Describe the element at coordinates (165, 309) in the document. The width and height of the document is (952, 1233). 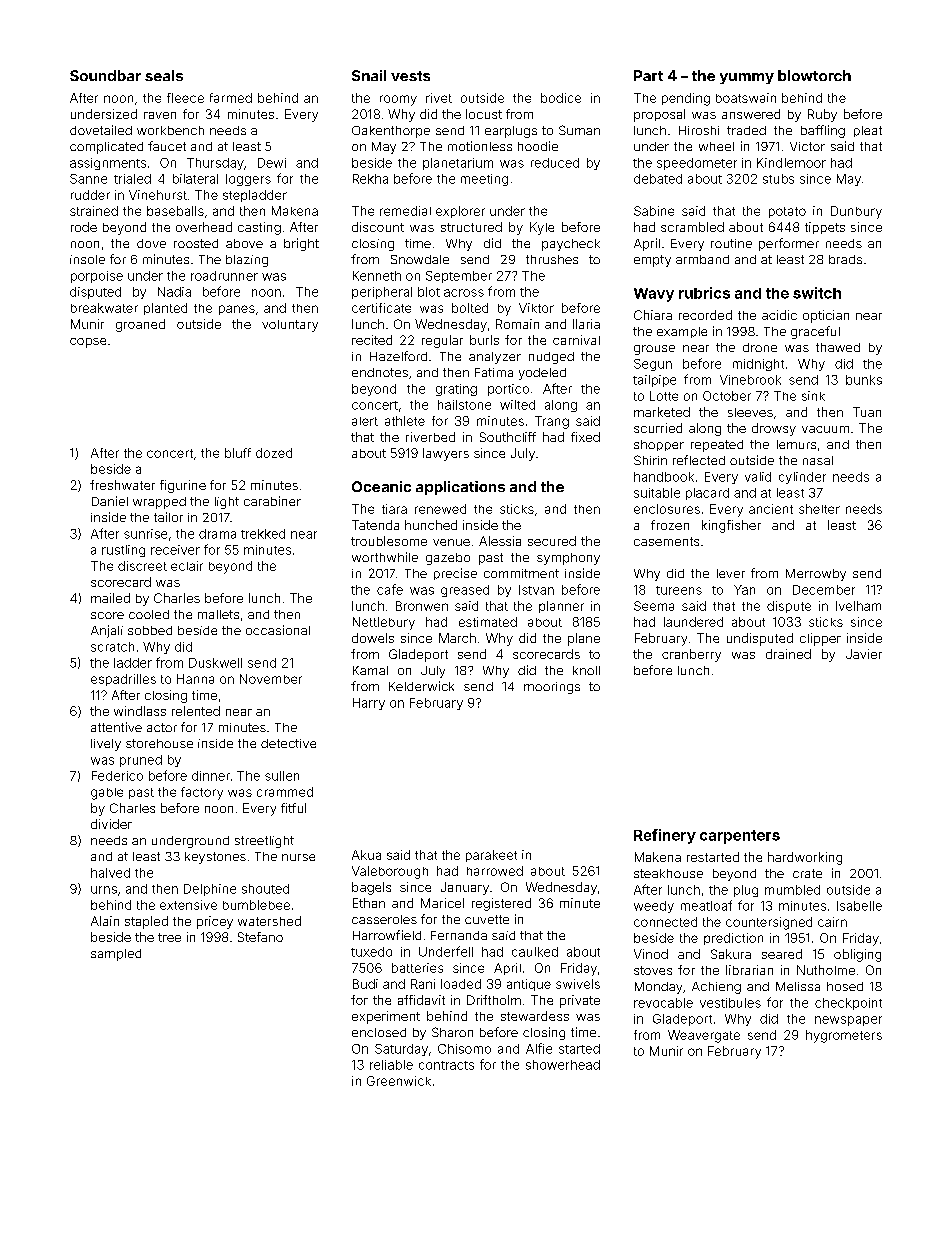
I see `planted` at that location.
